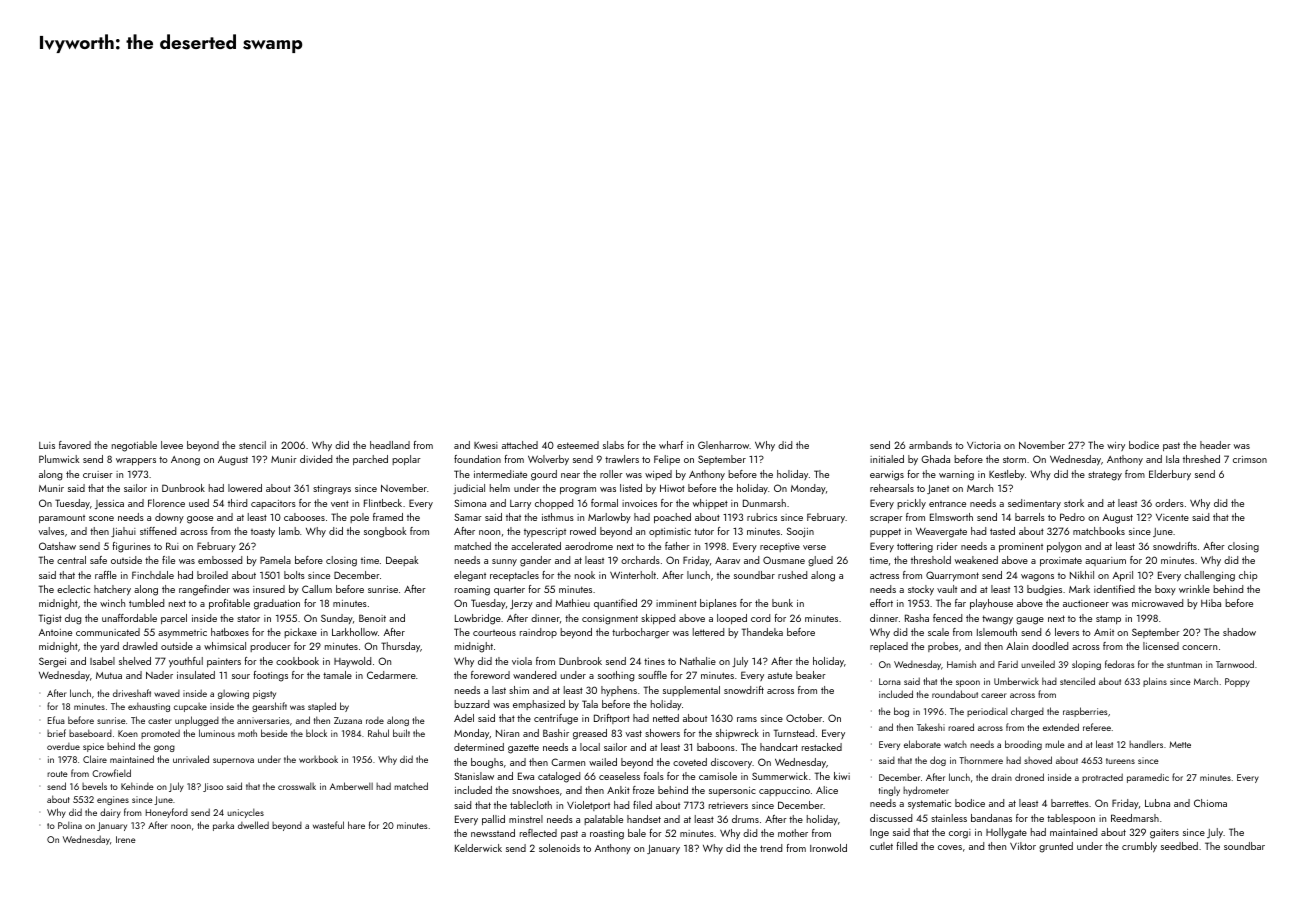 This screenshot has height=924, width=1308. What do you see at coordinates (938, 632) in the screenshot?
I see `scale` at bounding box center [938, 632].
